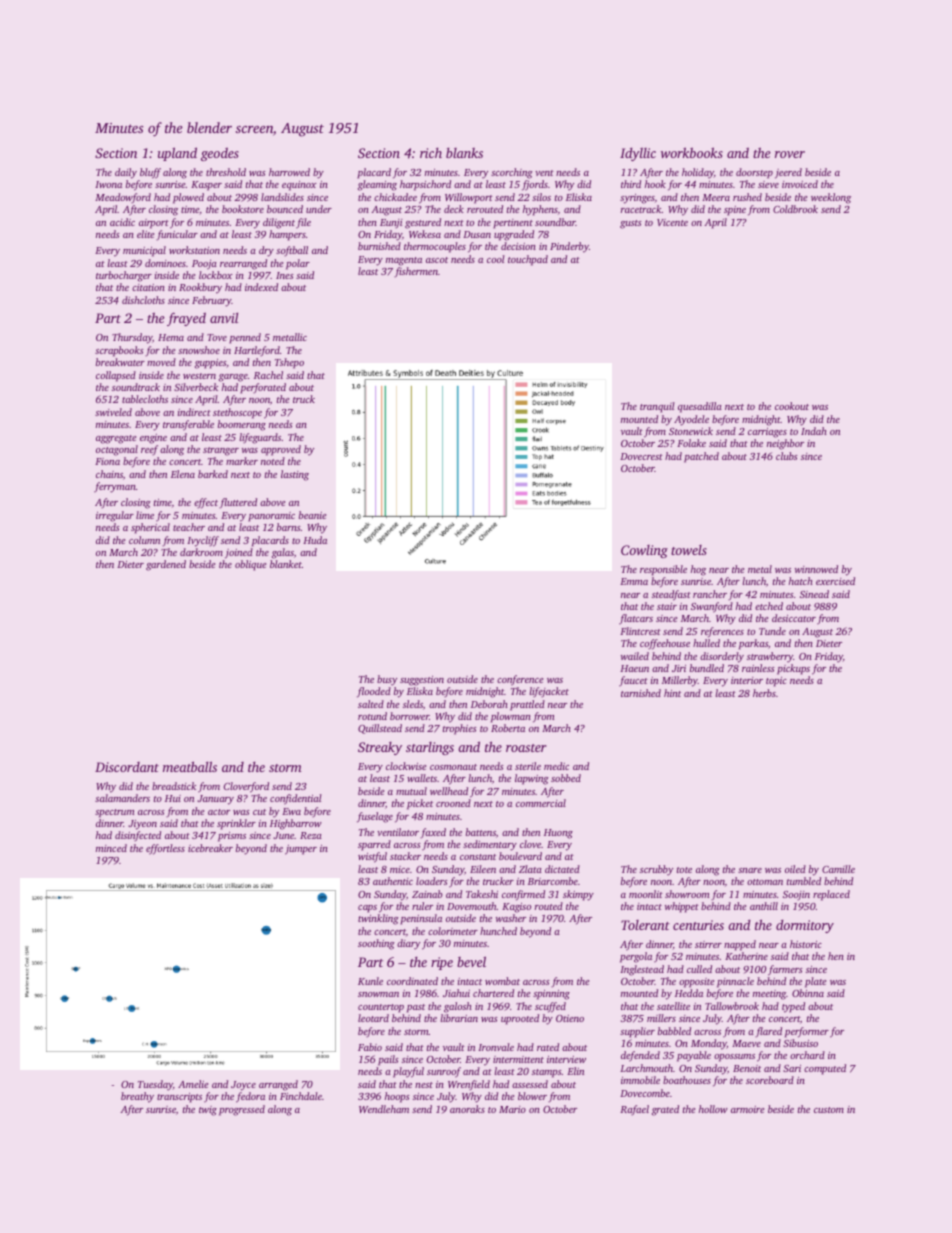 This screenshot has width=952, height=1233. Describe the element at coordinates (109, 474) in the screenshot. I see `chains` at that location.
